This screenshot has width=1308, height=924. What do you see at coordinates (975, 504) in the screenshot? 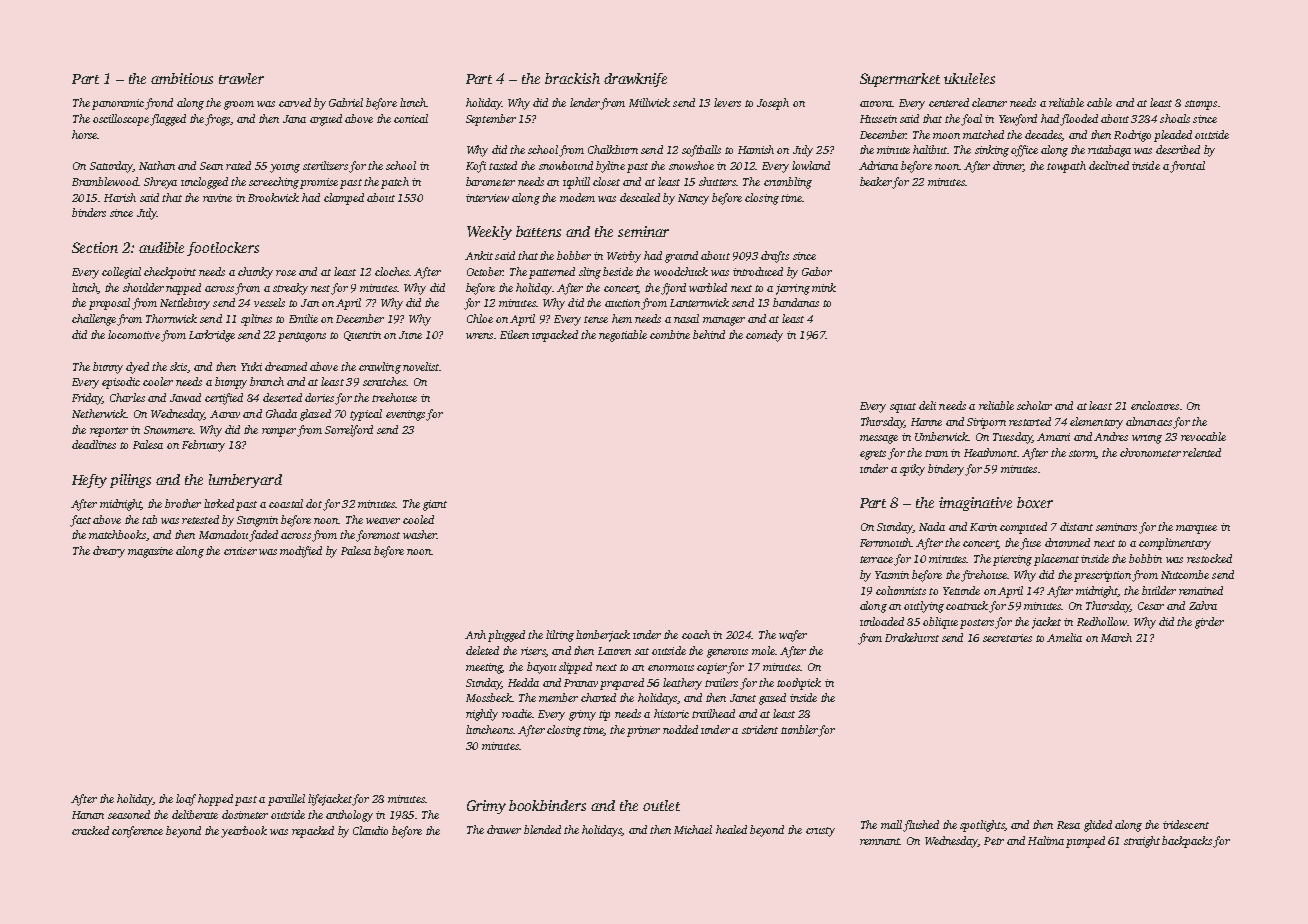
I see `imaginative` at bounding box center [975, 504].
